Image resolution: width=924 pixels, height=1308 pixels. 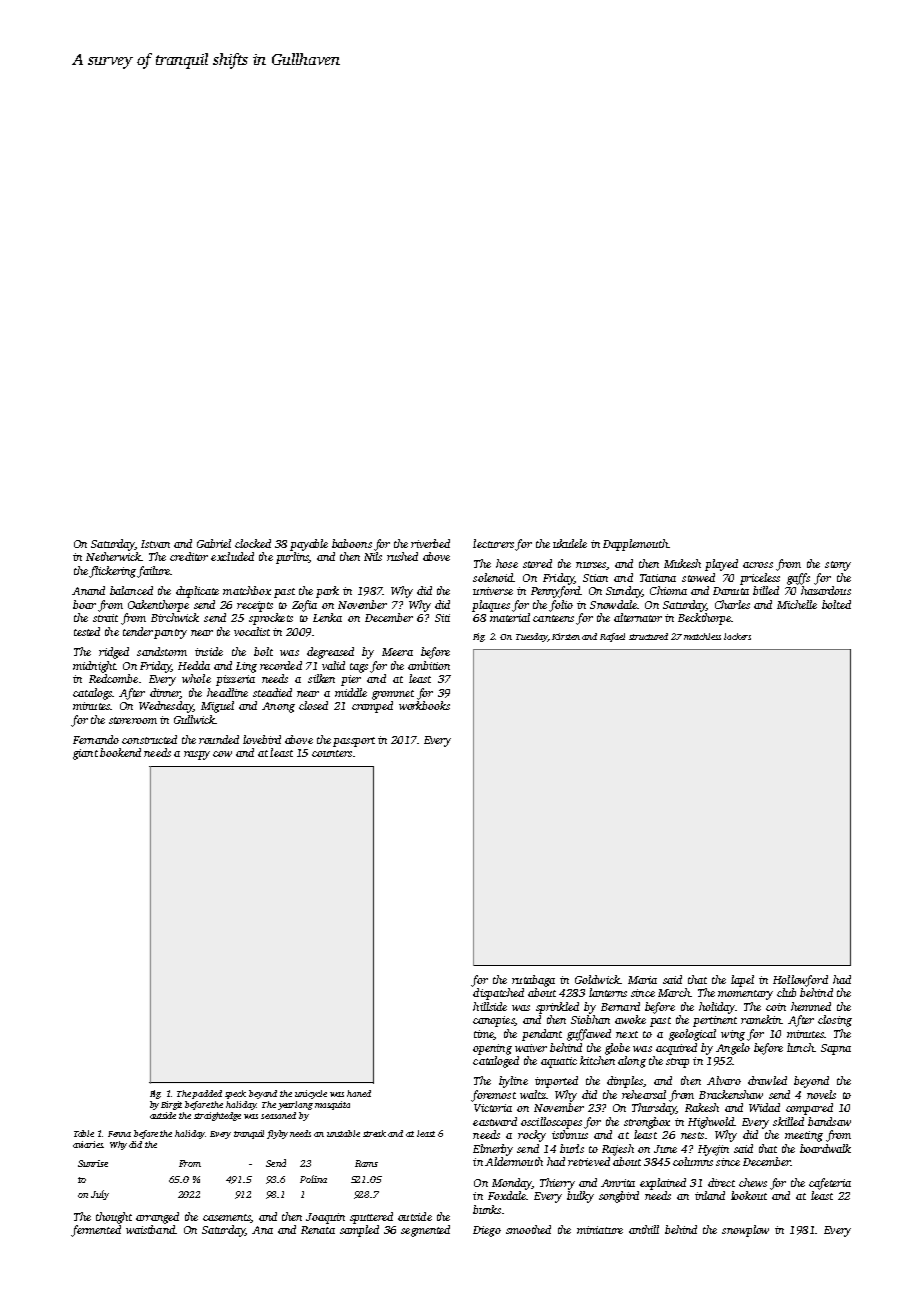 I want to click on dispatched, so click(x=498, y=994).
